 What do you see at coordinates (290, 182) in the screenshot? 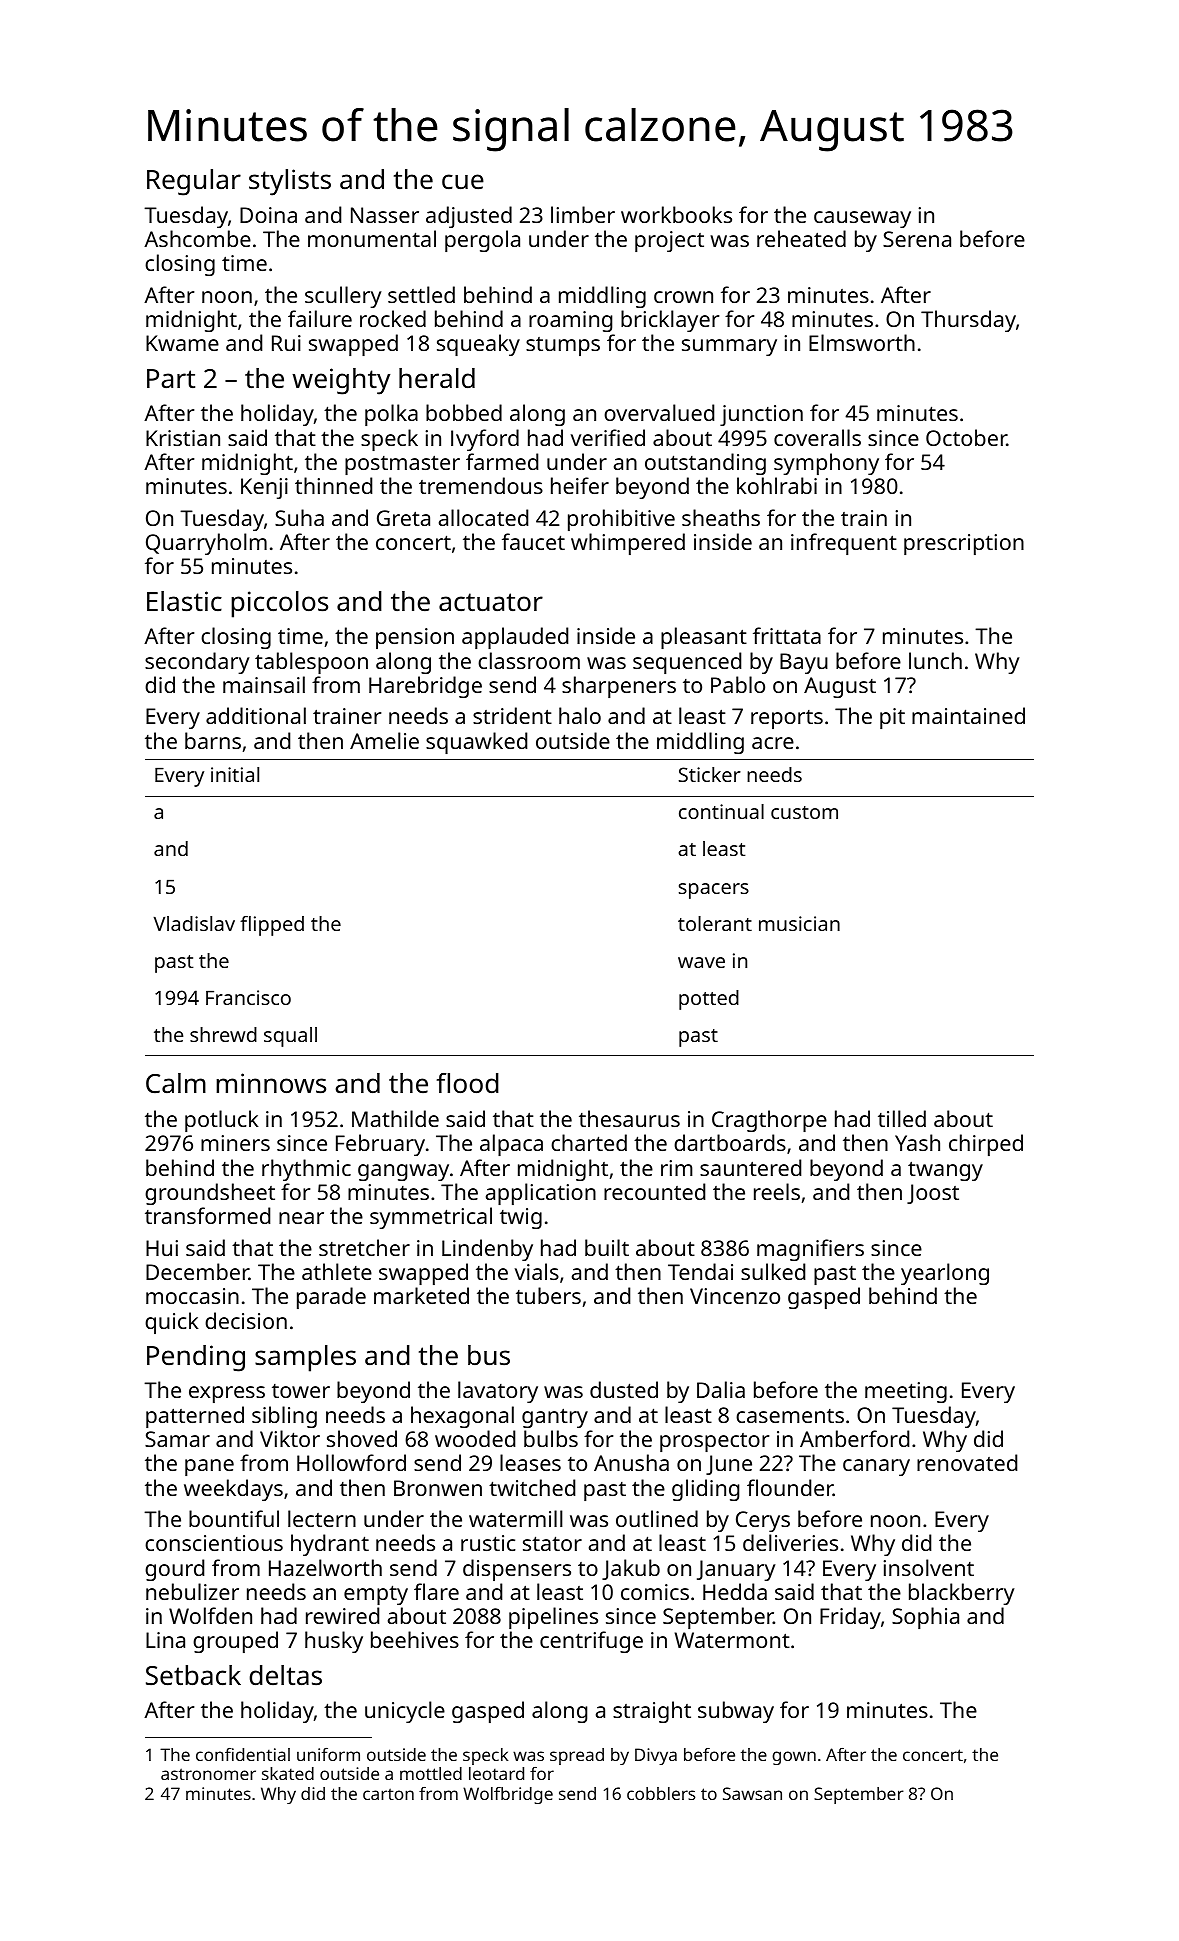
I see `stylists` at bounding box center [290, 182].
